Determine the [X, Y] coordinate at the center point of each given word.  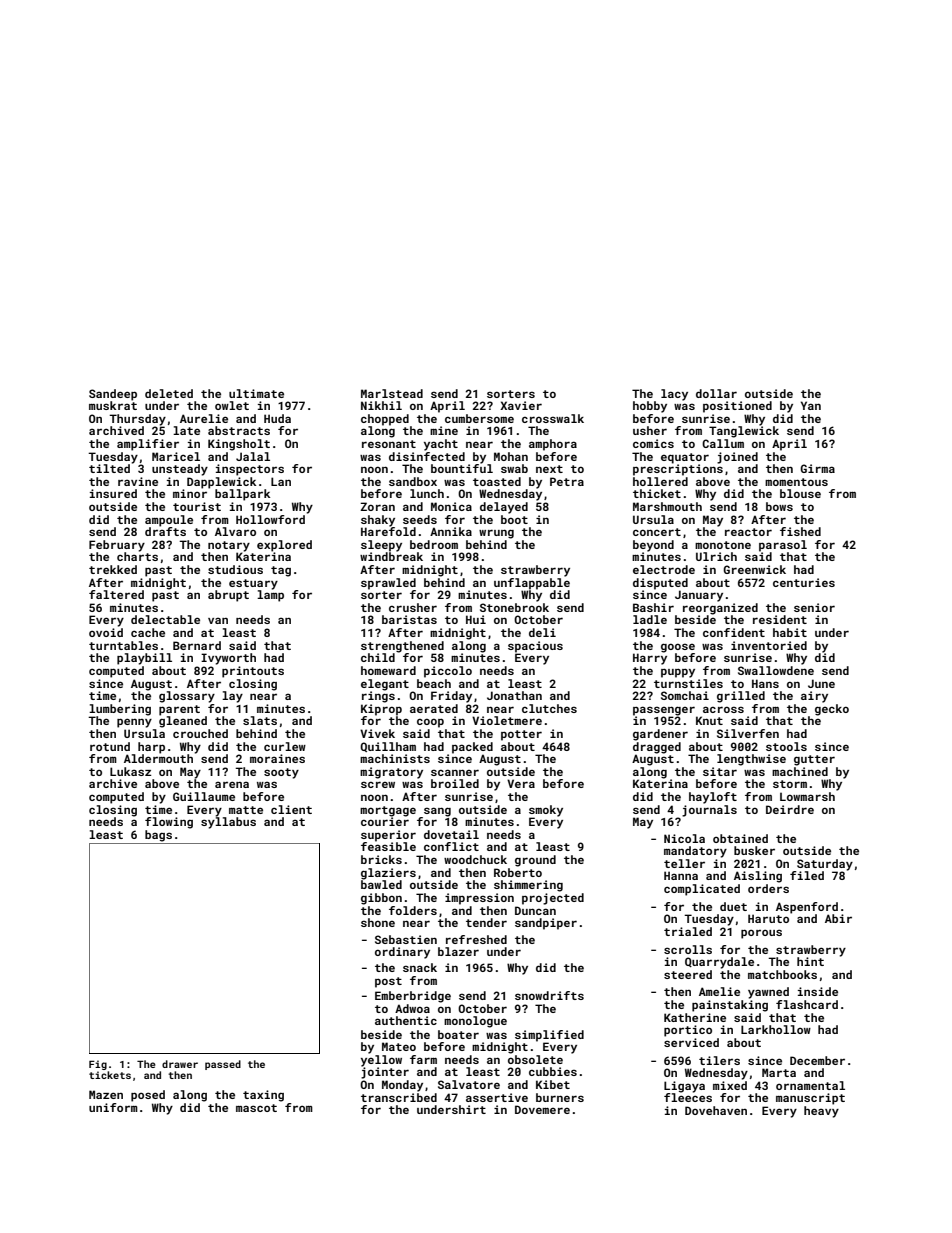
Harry [650, 659]
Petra [567, 481]
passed [223, 1065]
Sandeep [113, 395]
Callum [723, 443]
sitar [720, 771]
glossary [187, 697]
